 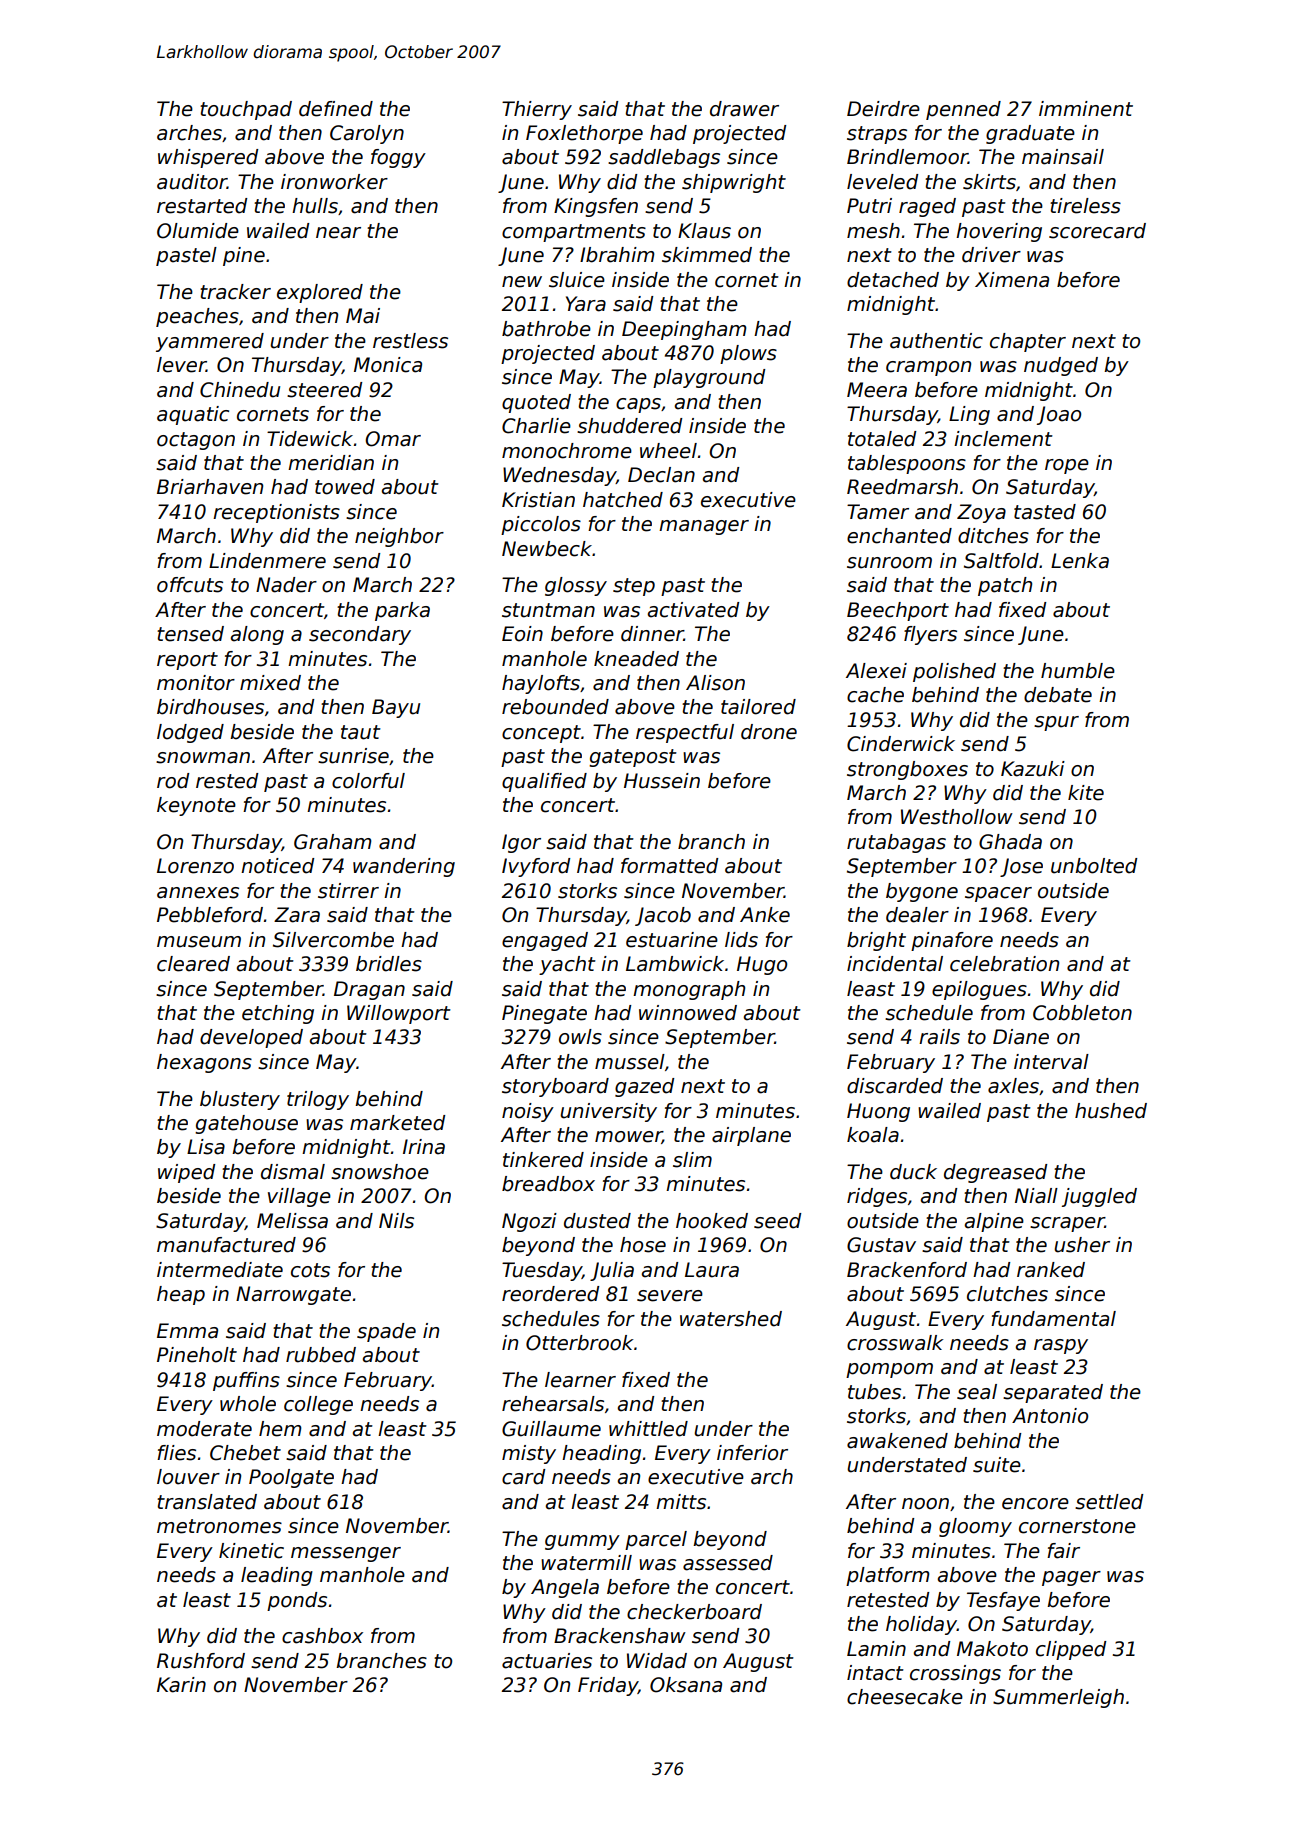 I want to click on flies, so click(x=176, y=1453).
